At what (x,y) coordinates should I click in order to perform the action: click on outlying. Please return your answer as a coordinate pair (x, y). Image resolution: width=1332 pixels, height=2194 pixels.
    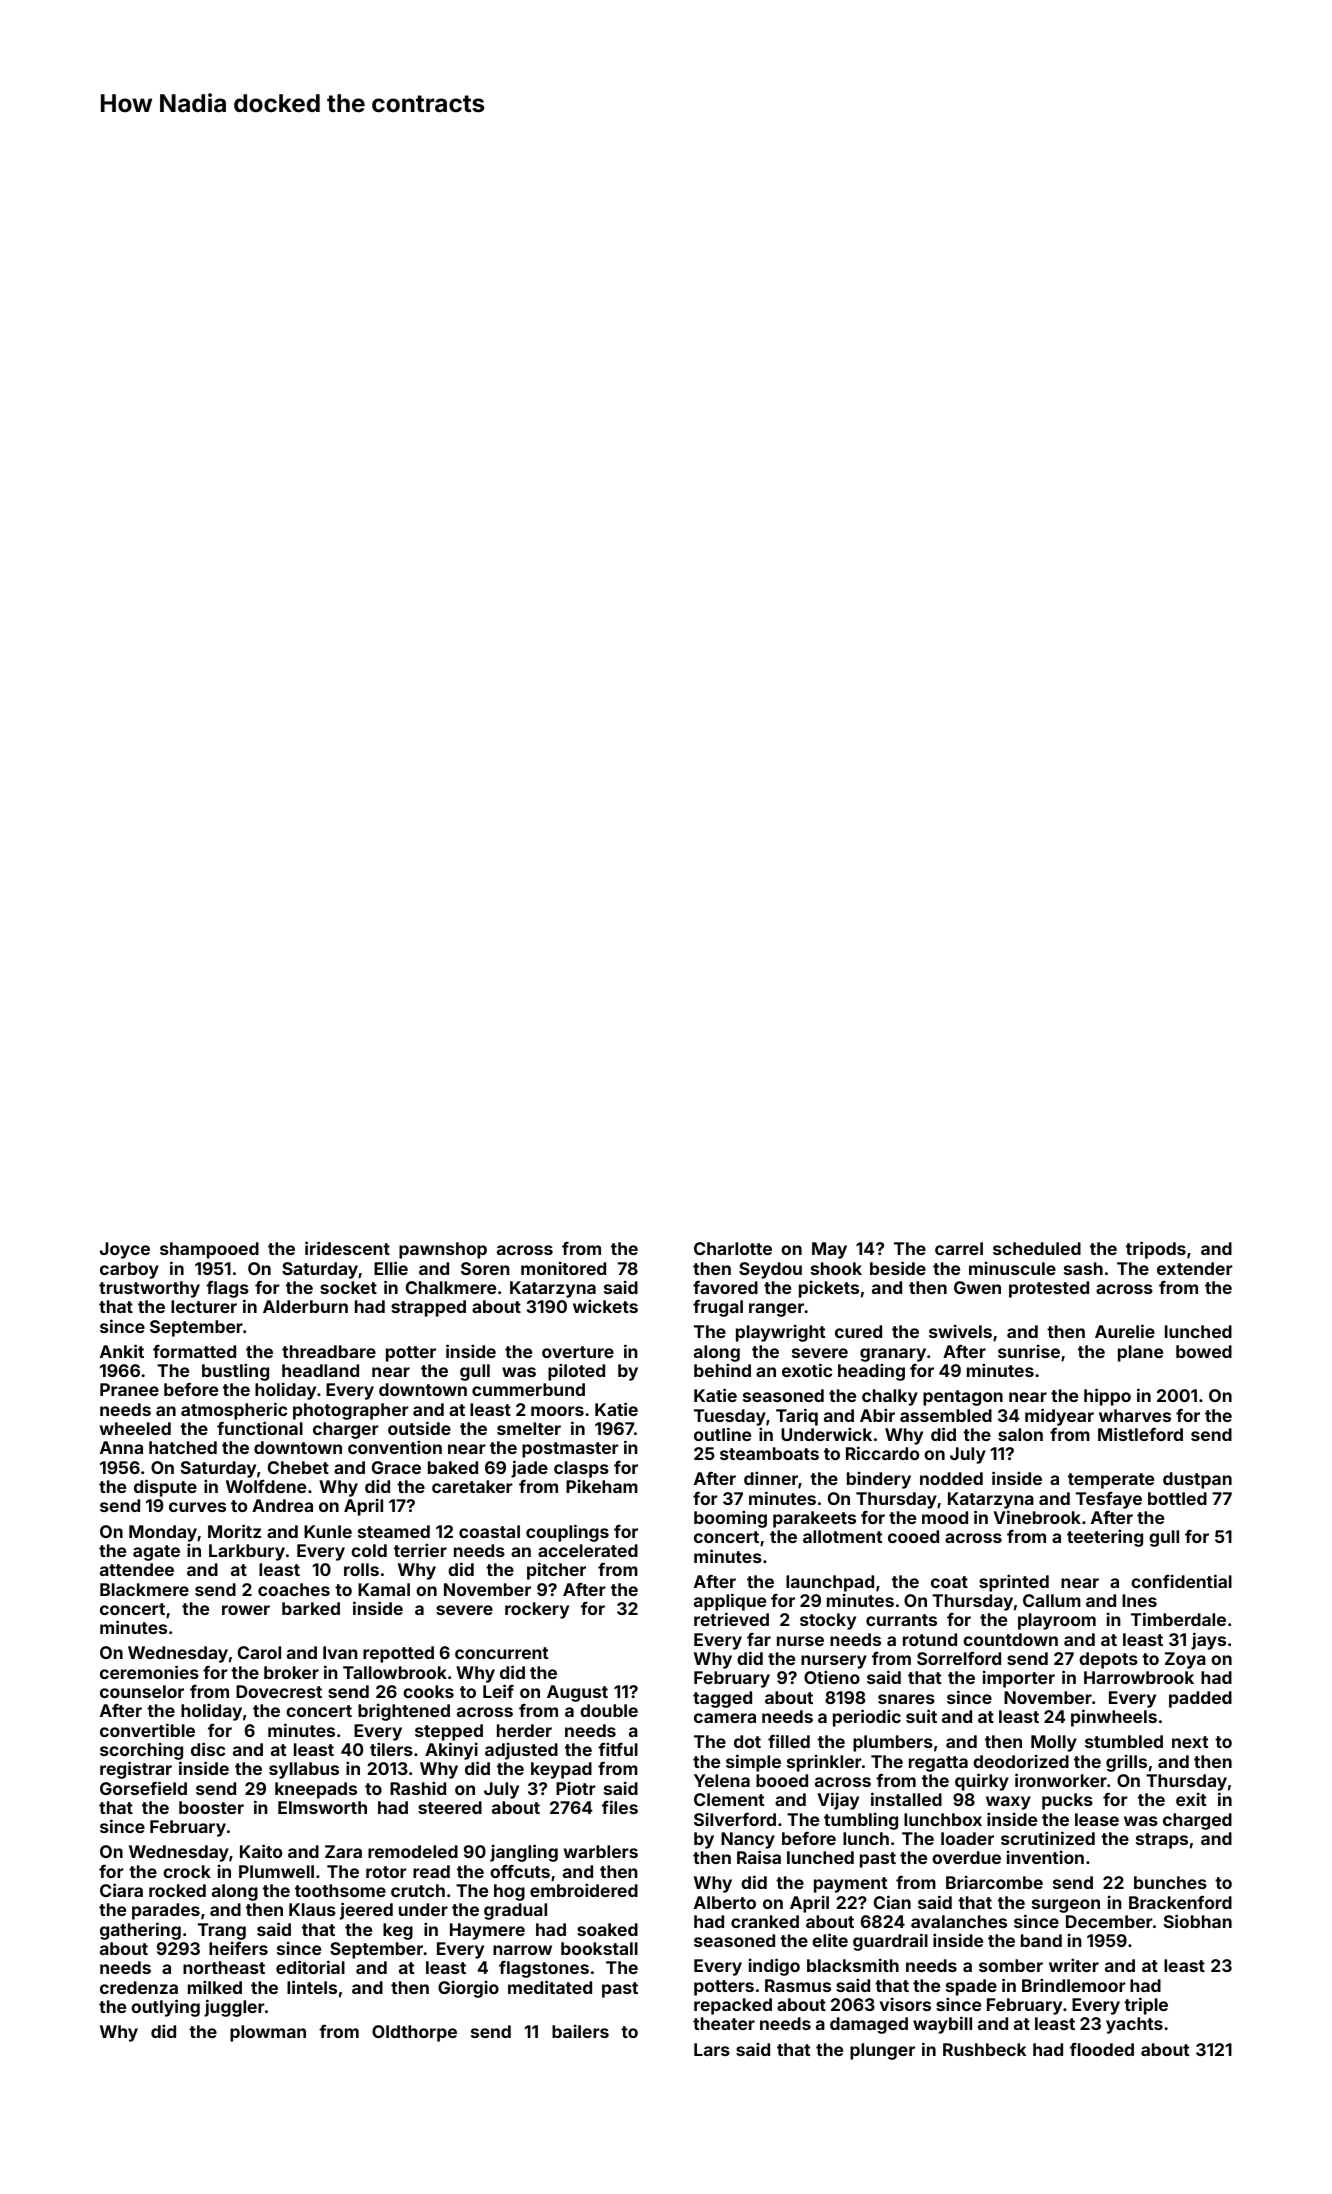
    Looking at the image, I should click on (165, 2008).
